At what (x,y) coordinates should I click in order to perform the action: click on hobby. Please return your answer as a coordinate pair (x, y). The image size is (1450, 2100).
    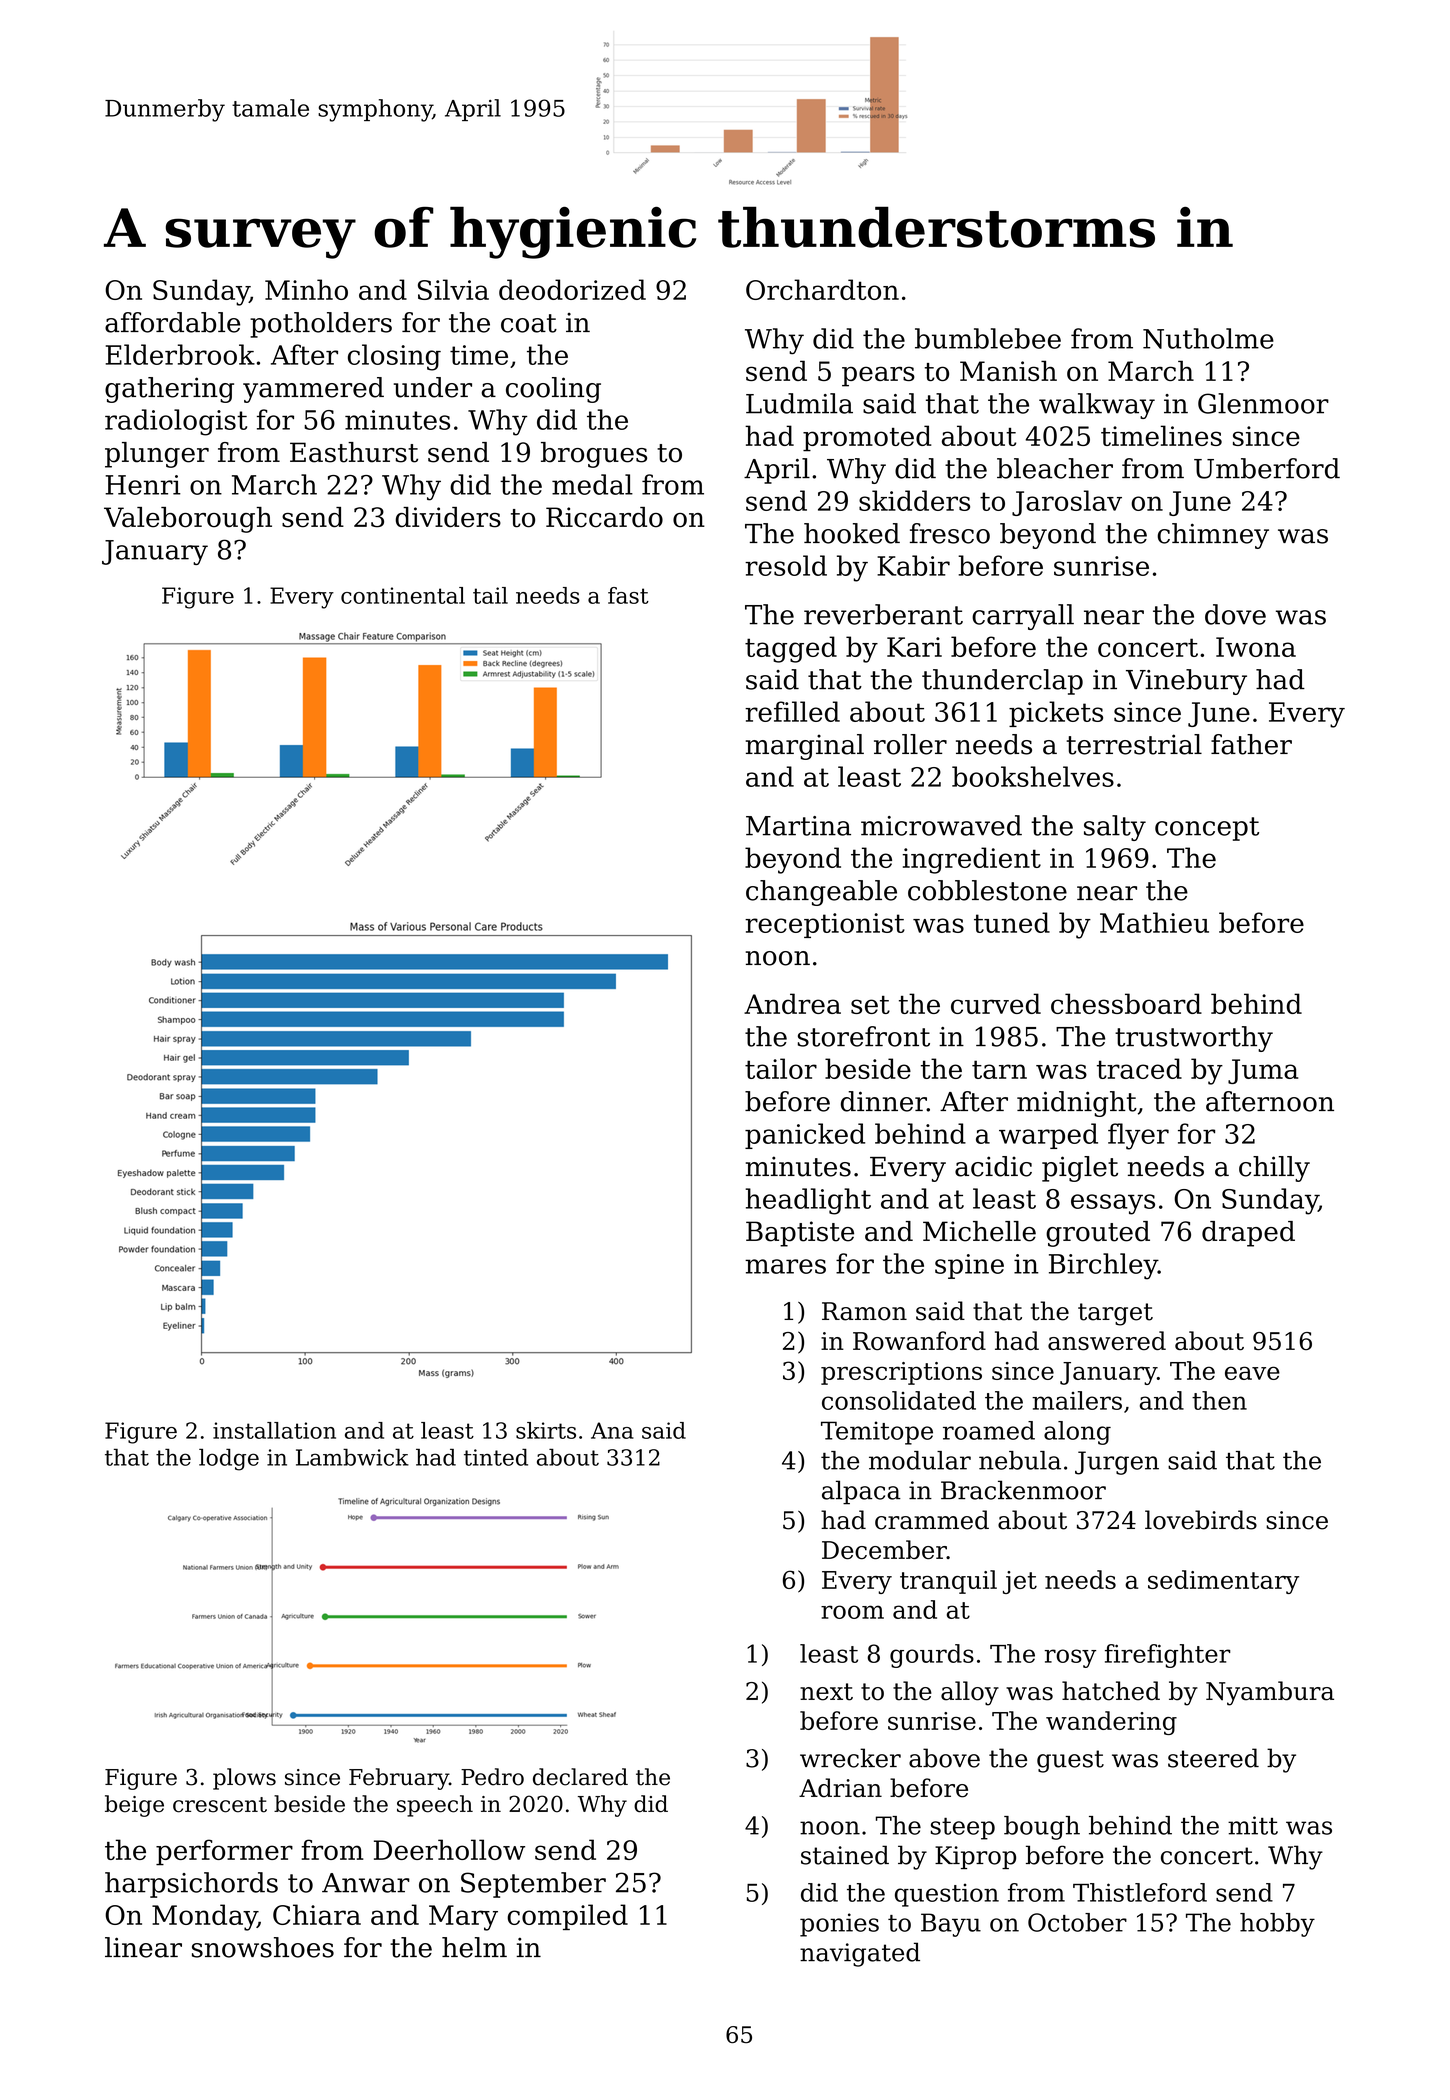
    Looking at the image, I should click on (1277, 1925).
